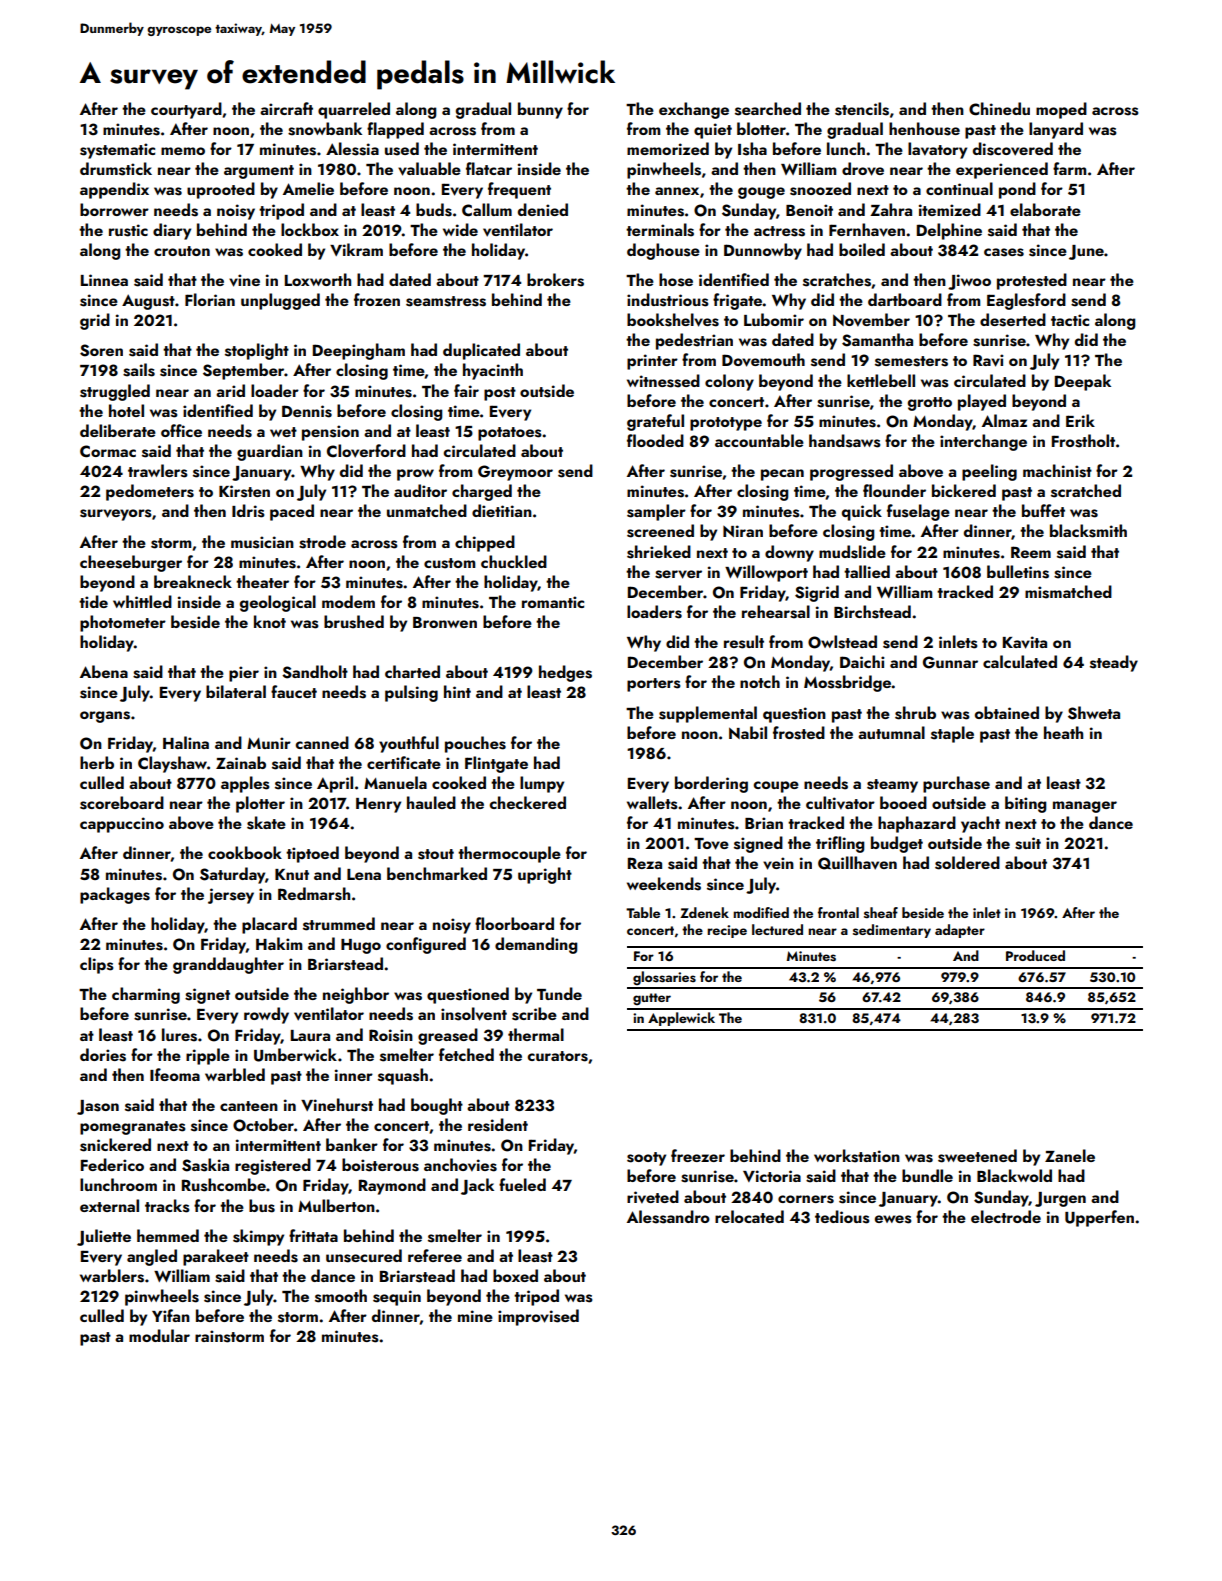  What do you see at coordinates (1070, 1155) in the page?
I see `Zanele` at bounding box center [1070, 1155].
